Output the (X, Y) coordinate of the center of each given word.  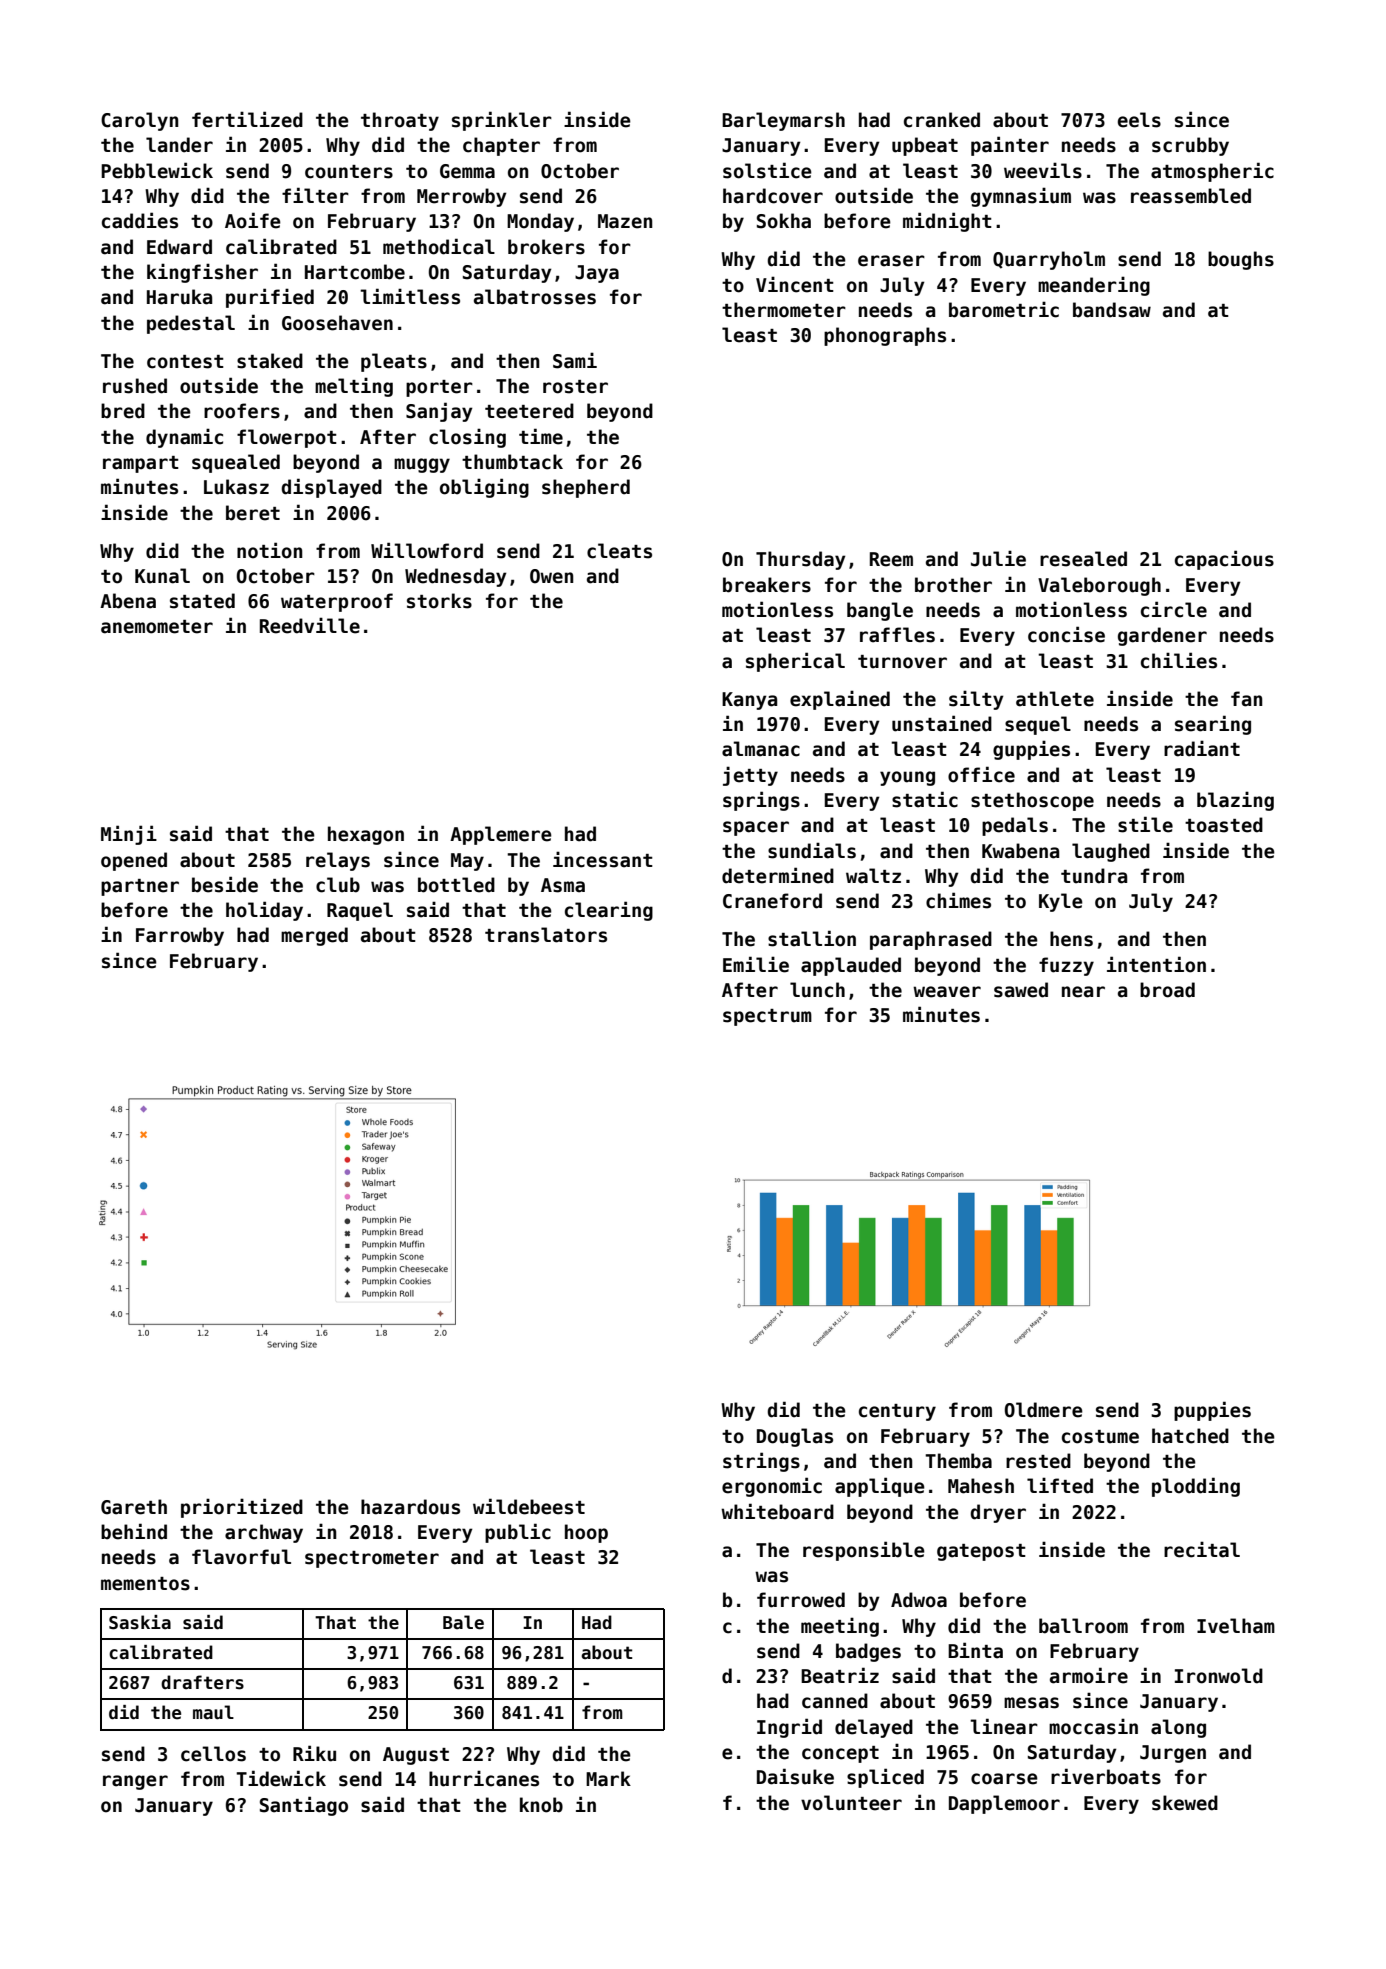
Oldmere (1044, 1410)
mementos (145, 1584)
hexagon (366, 835)
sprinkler (502, 121)
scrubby (1190, 146)
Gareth (134, 1507)
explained (840, 700)
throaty (400, 121)
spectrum (767, 1017)
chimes (958, 900)
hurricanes (484, 1778)
